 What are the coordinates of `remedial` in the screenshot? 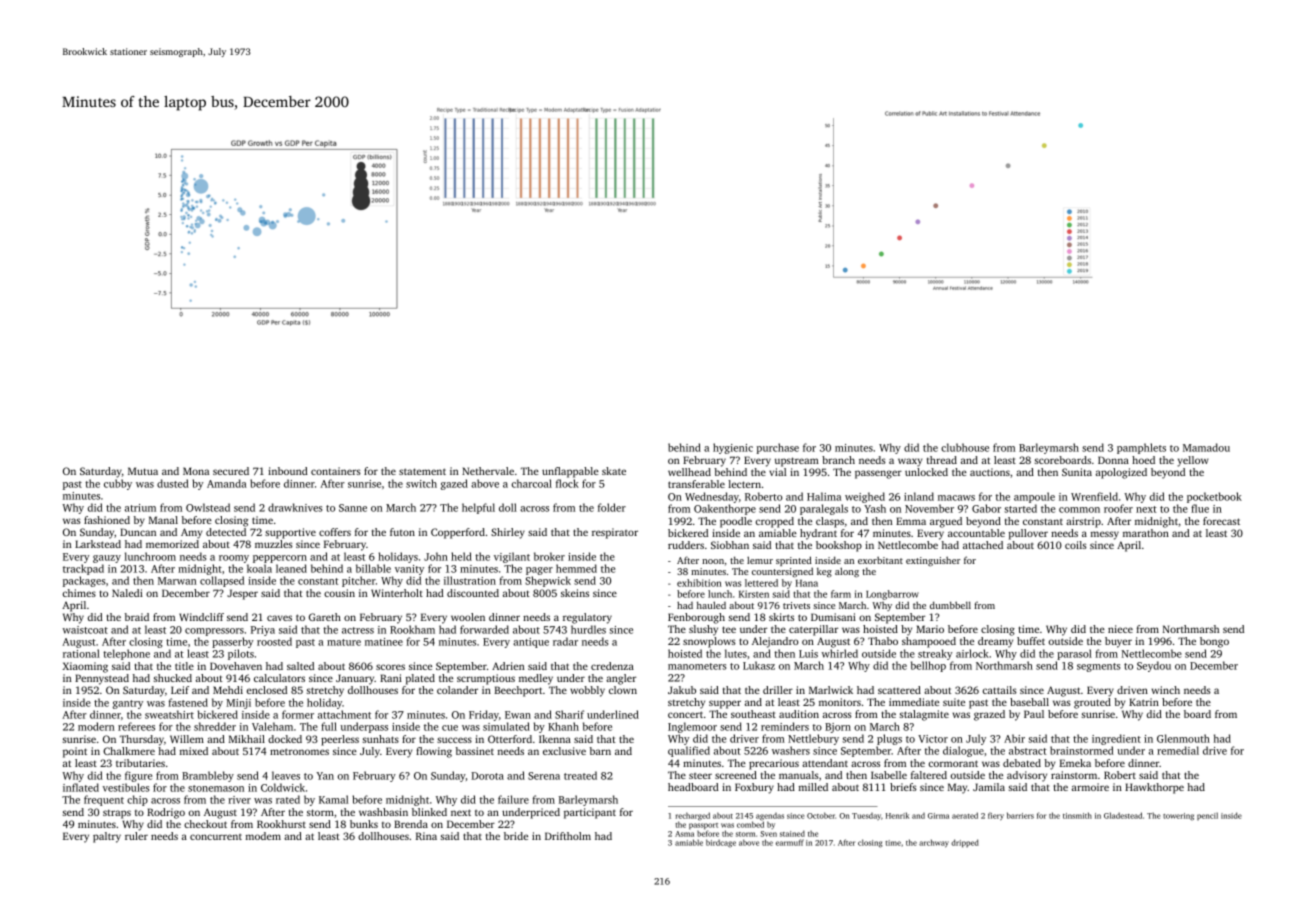 It's located at (1178, 750).
